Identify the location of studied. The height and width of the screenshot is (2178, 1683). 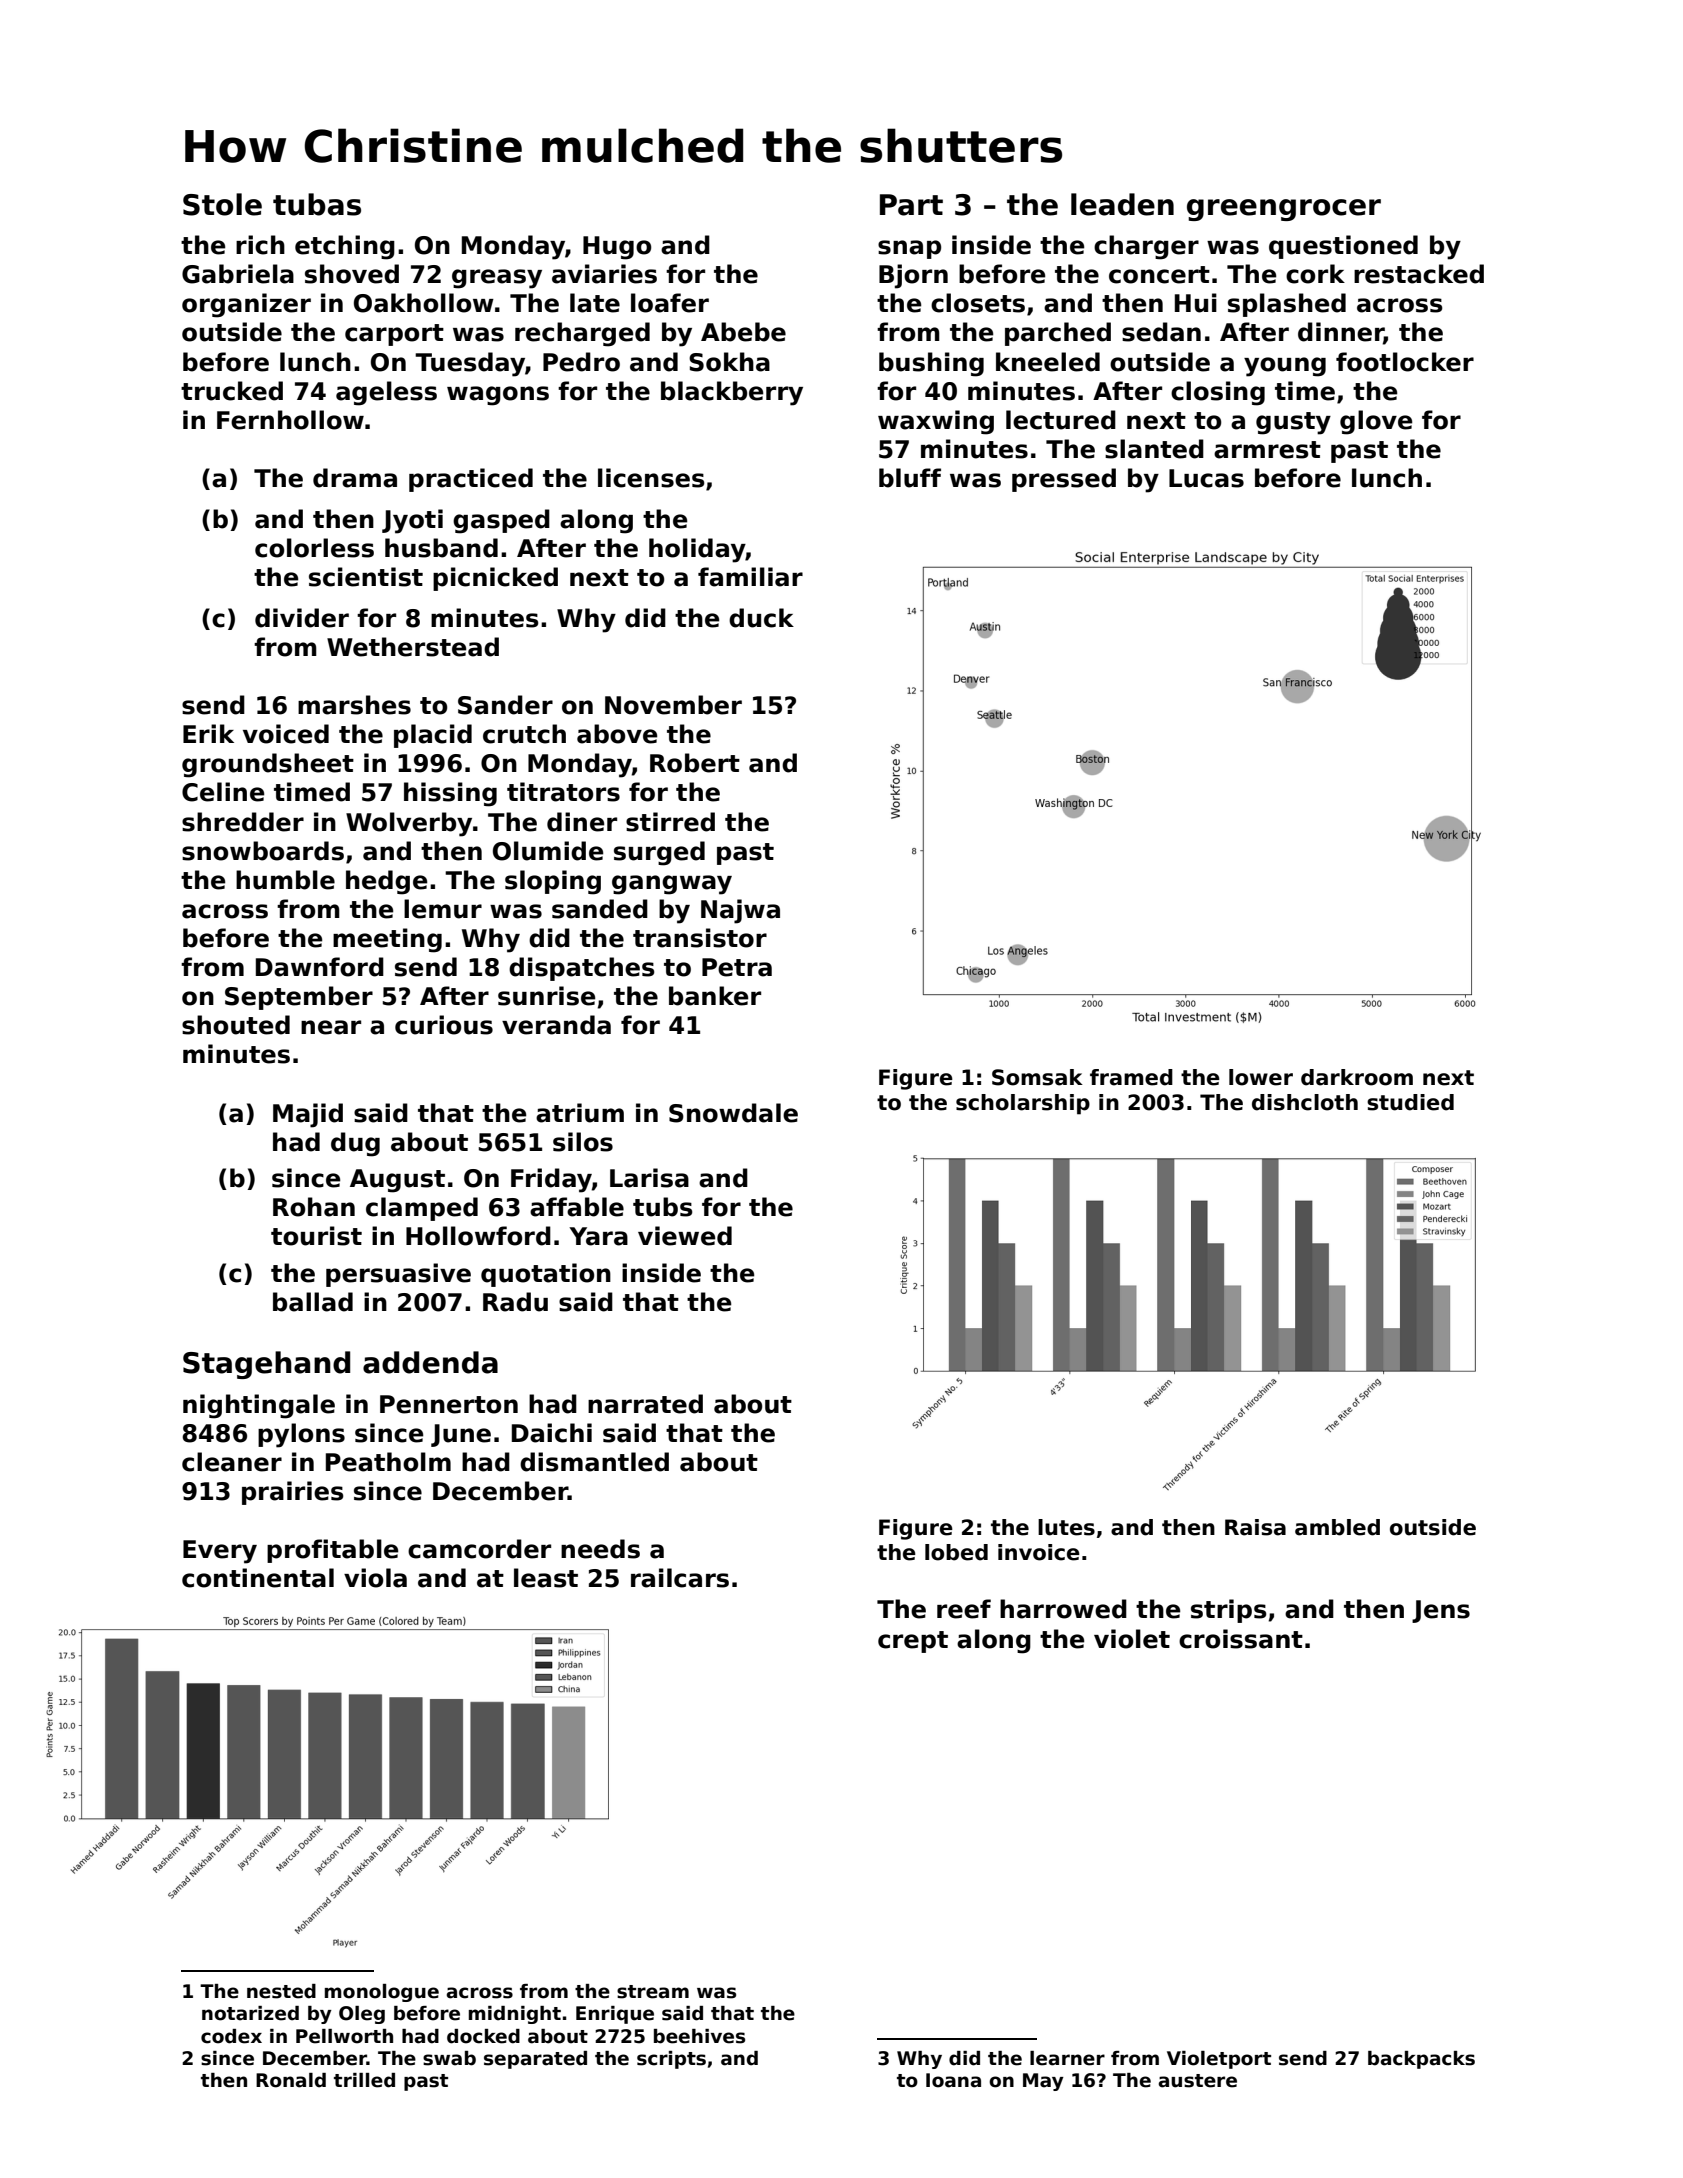
(1410, 1102).
